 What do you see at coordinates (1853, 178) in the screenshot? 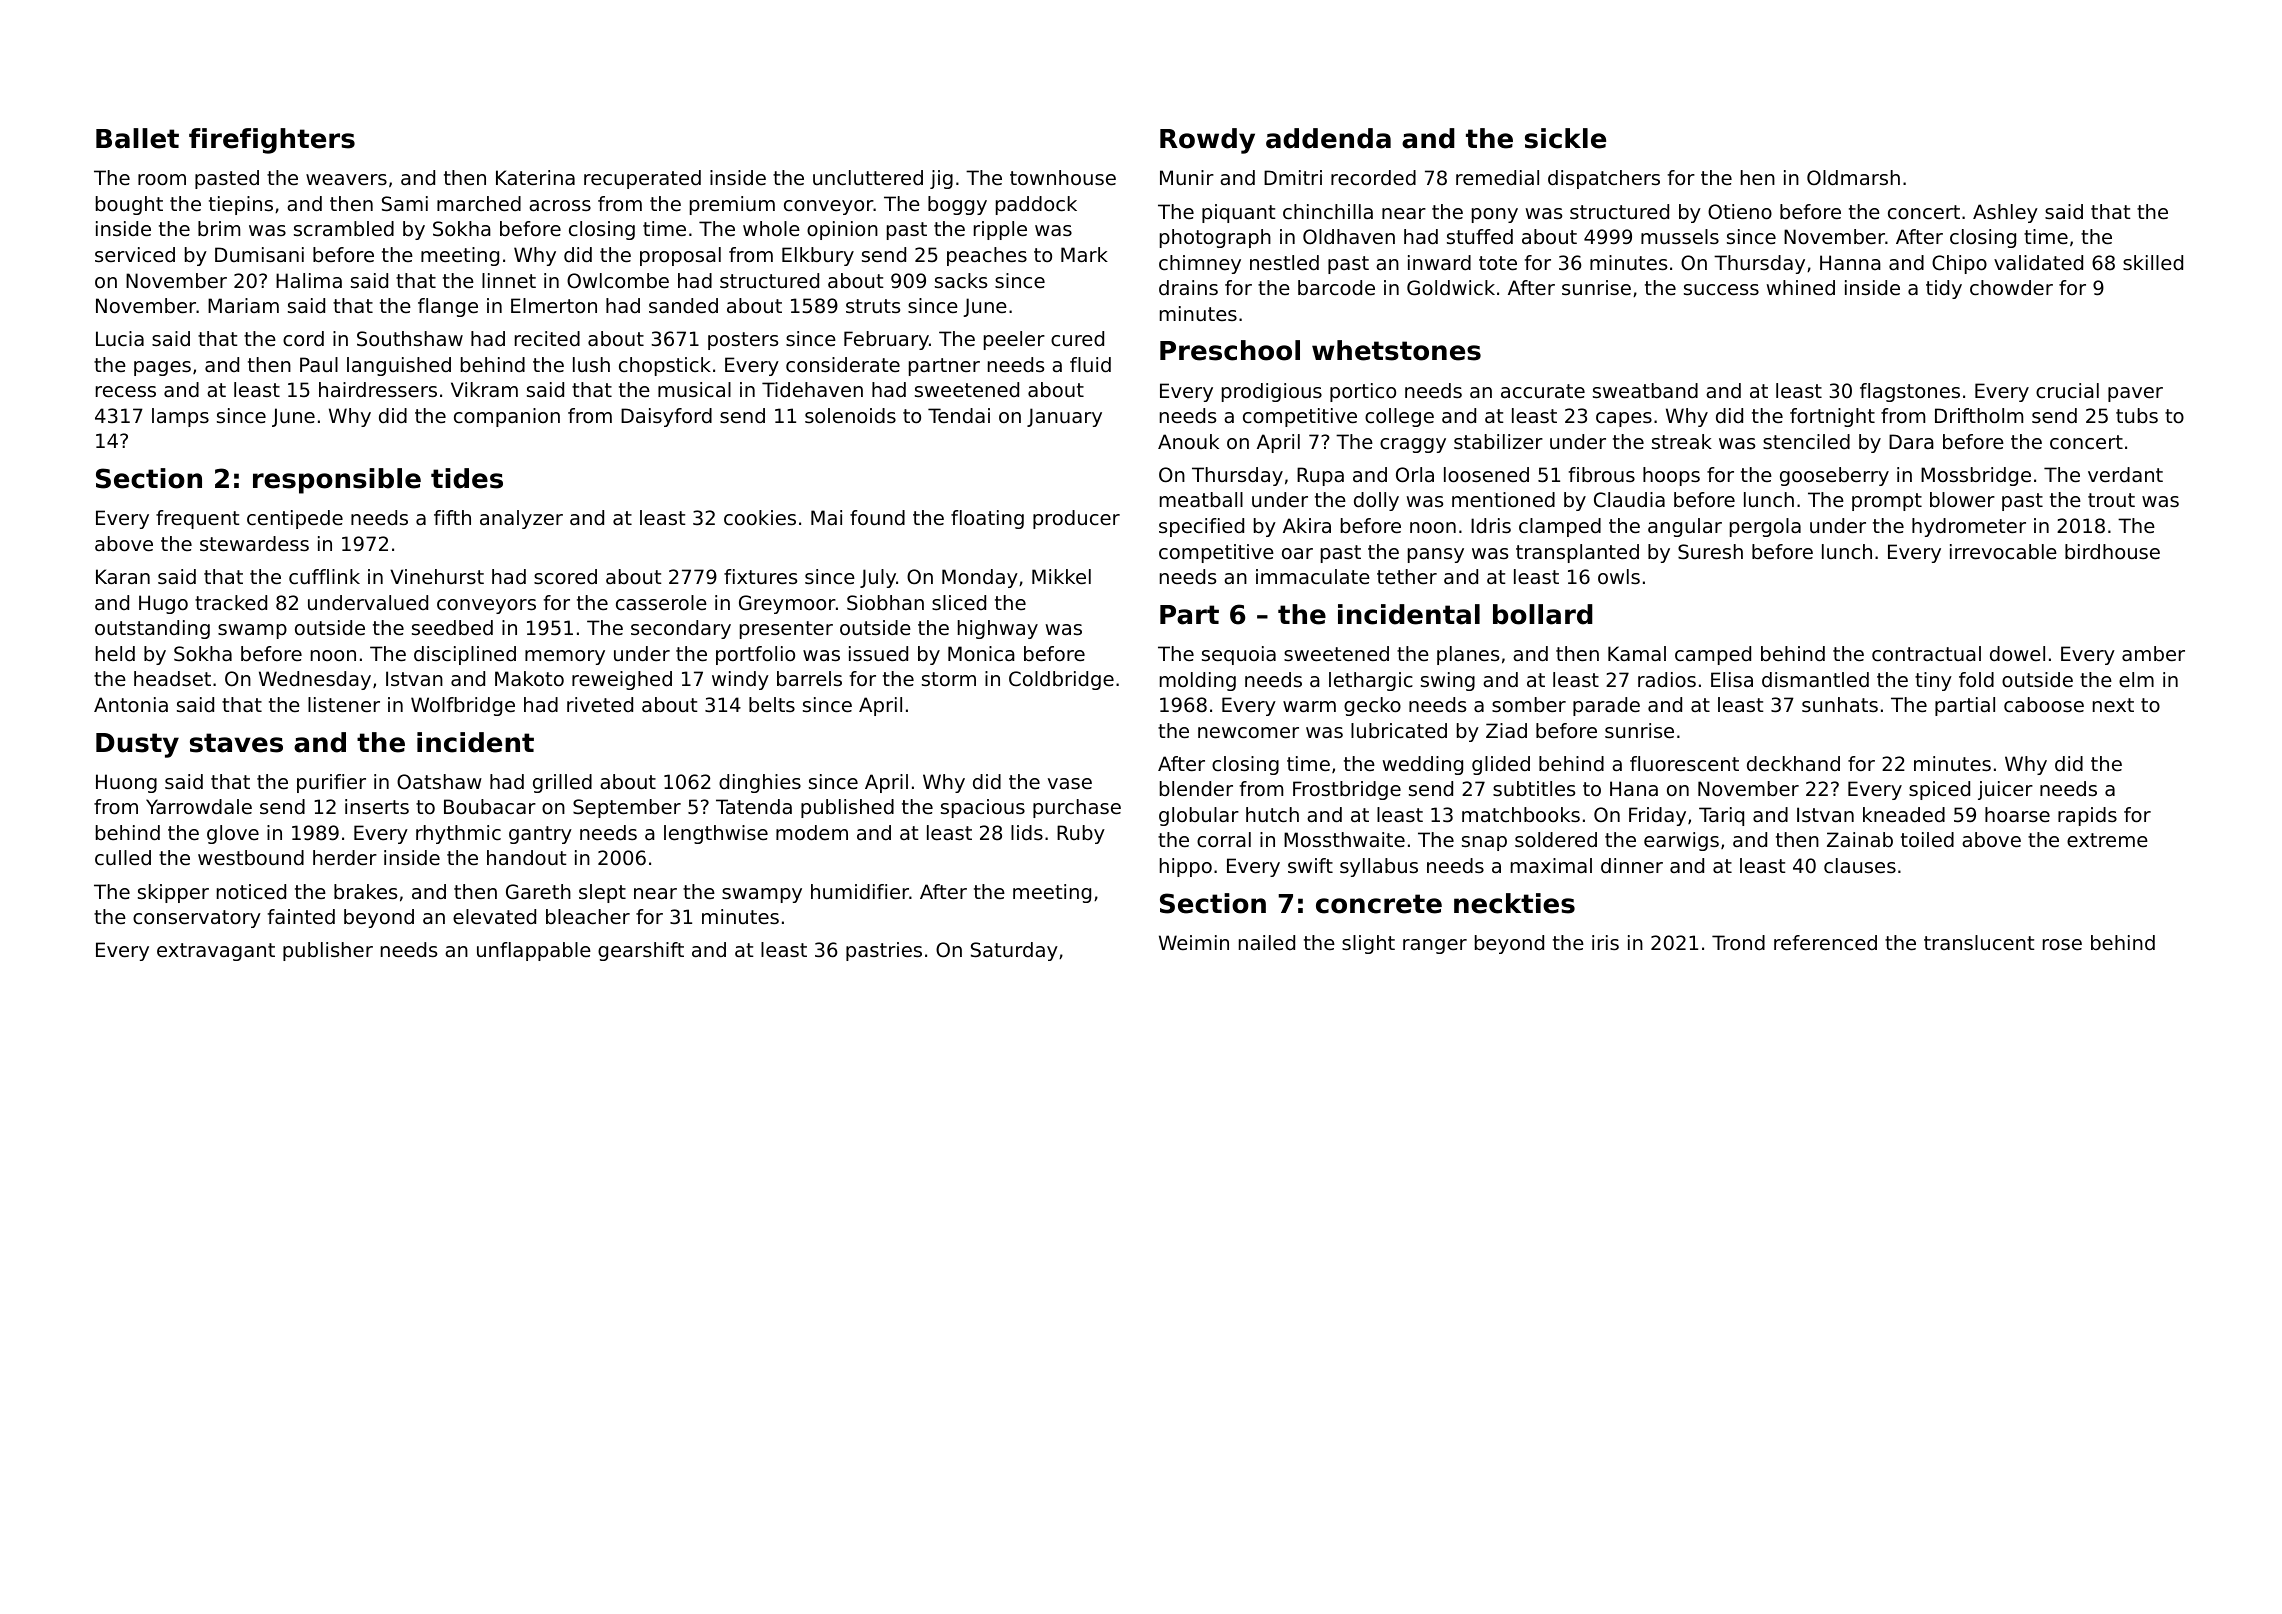
I see `Oldmarsh` at bounding box center [1853, 178].
